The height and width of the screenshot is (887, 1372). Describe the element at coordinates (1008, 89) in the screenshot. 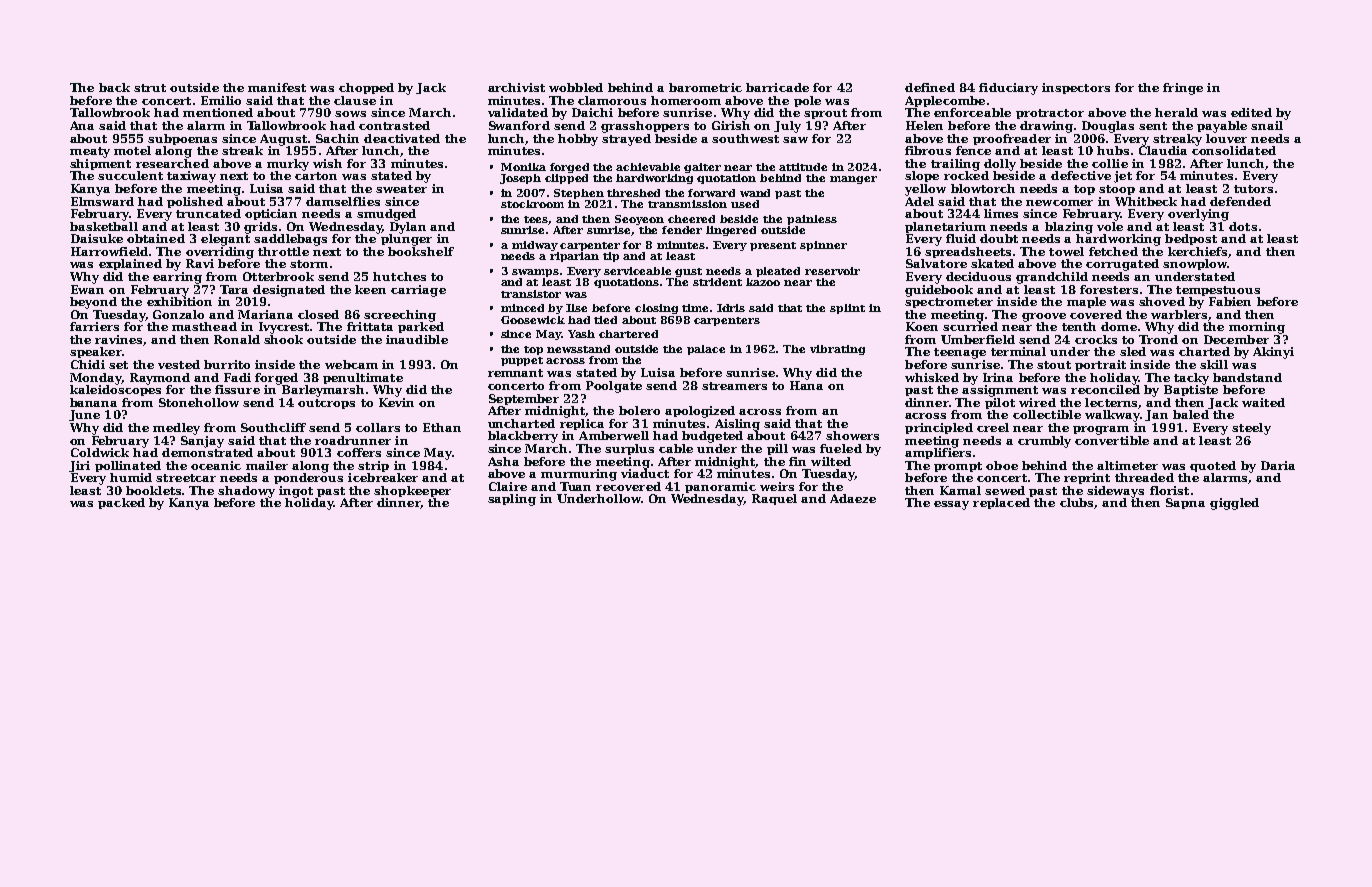

I see `fiduciary` at that location.
